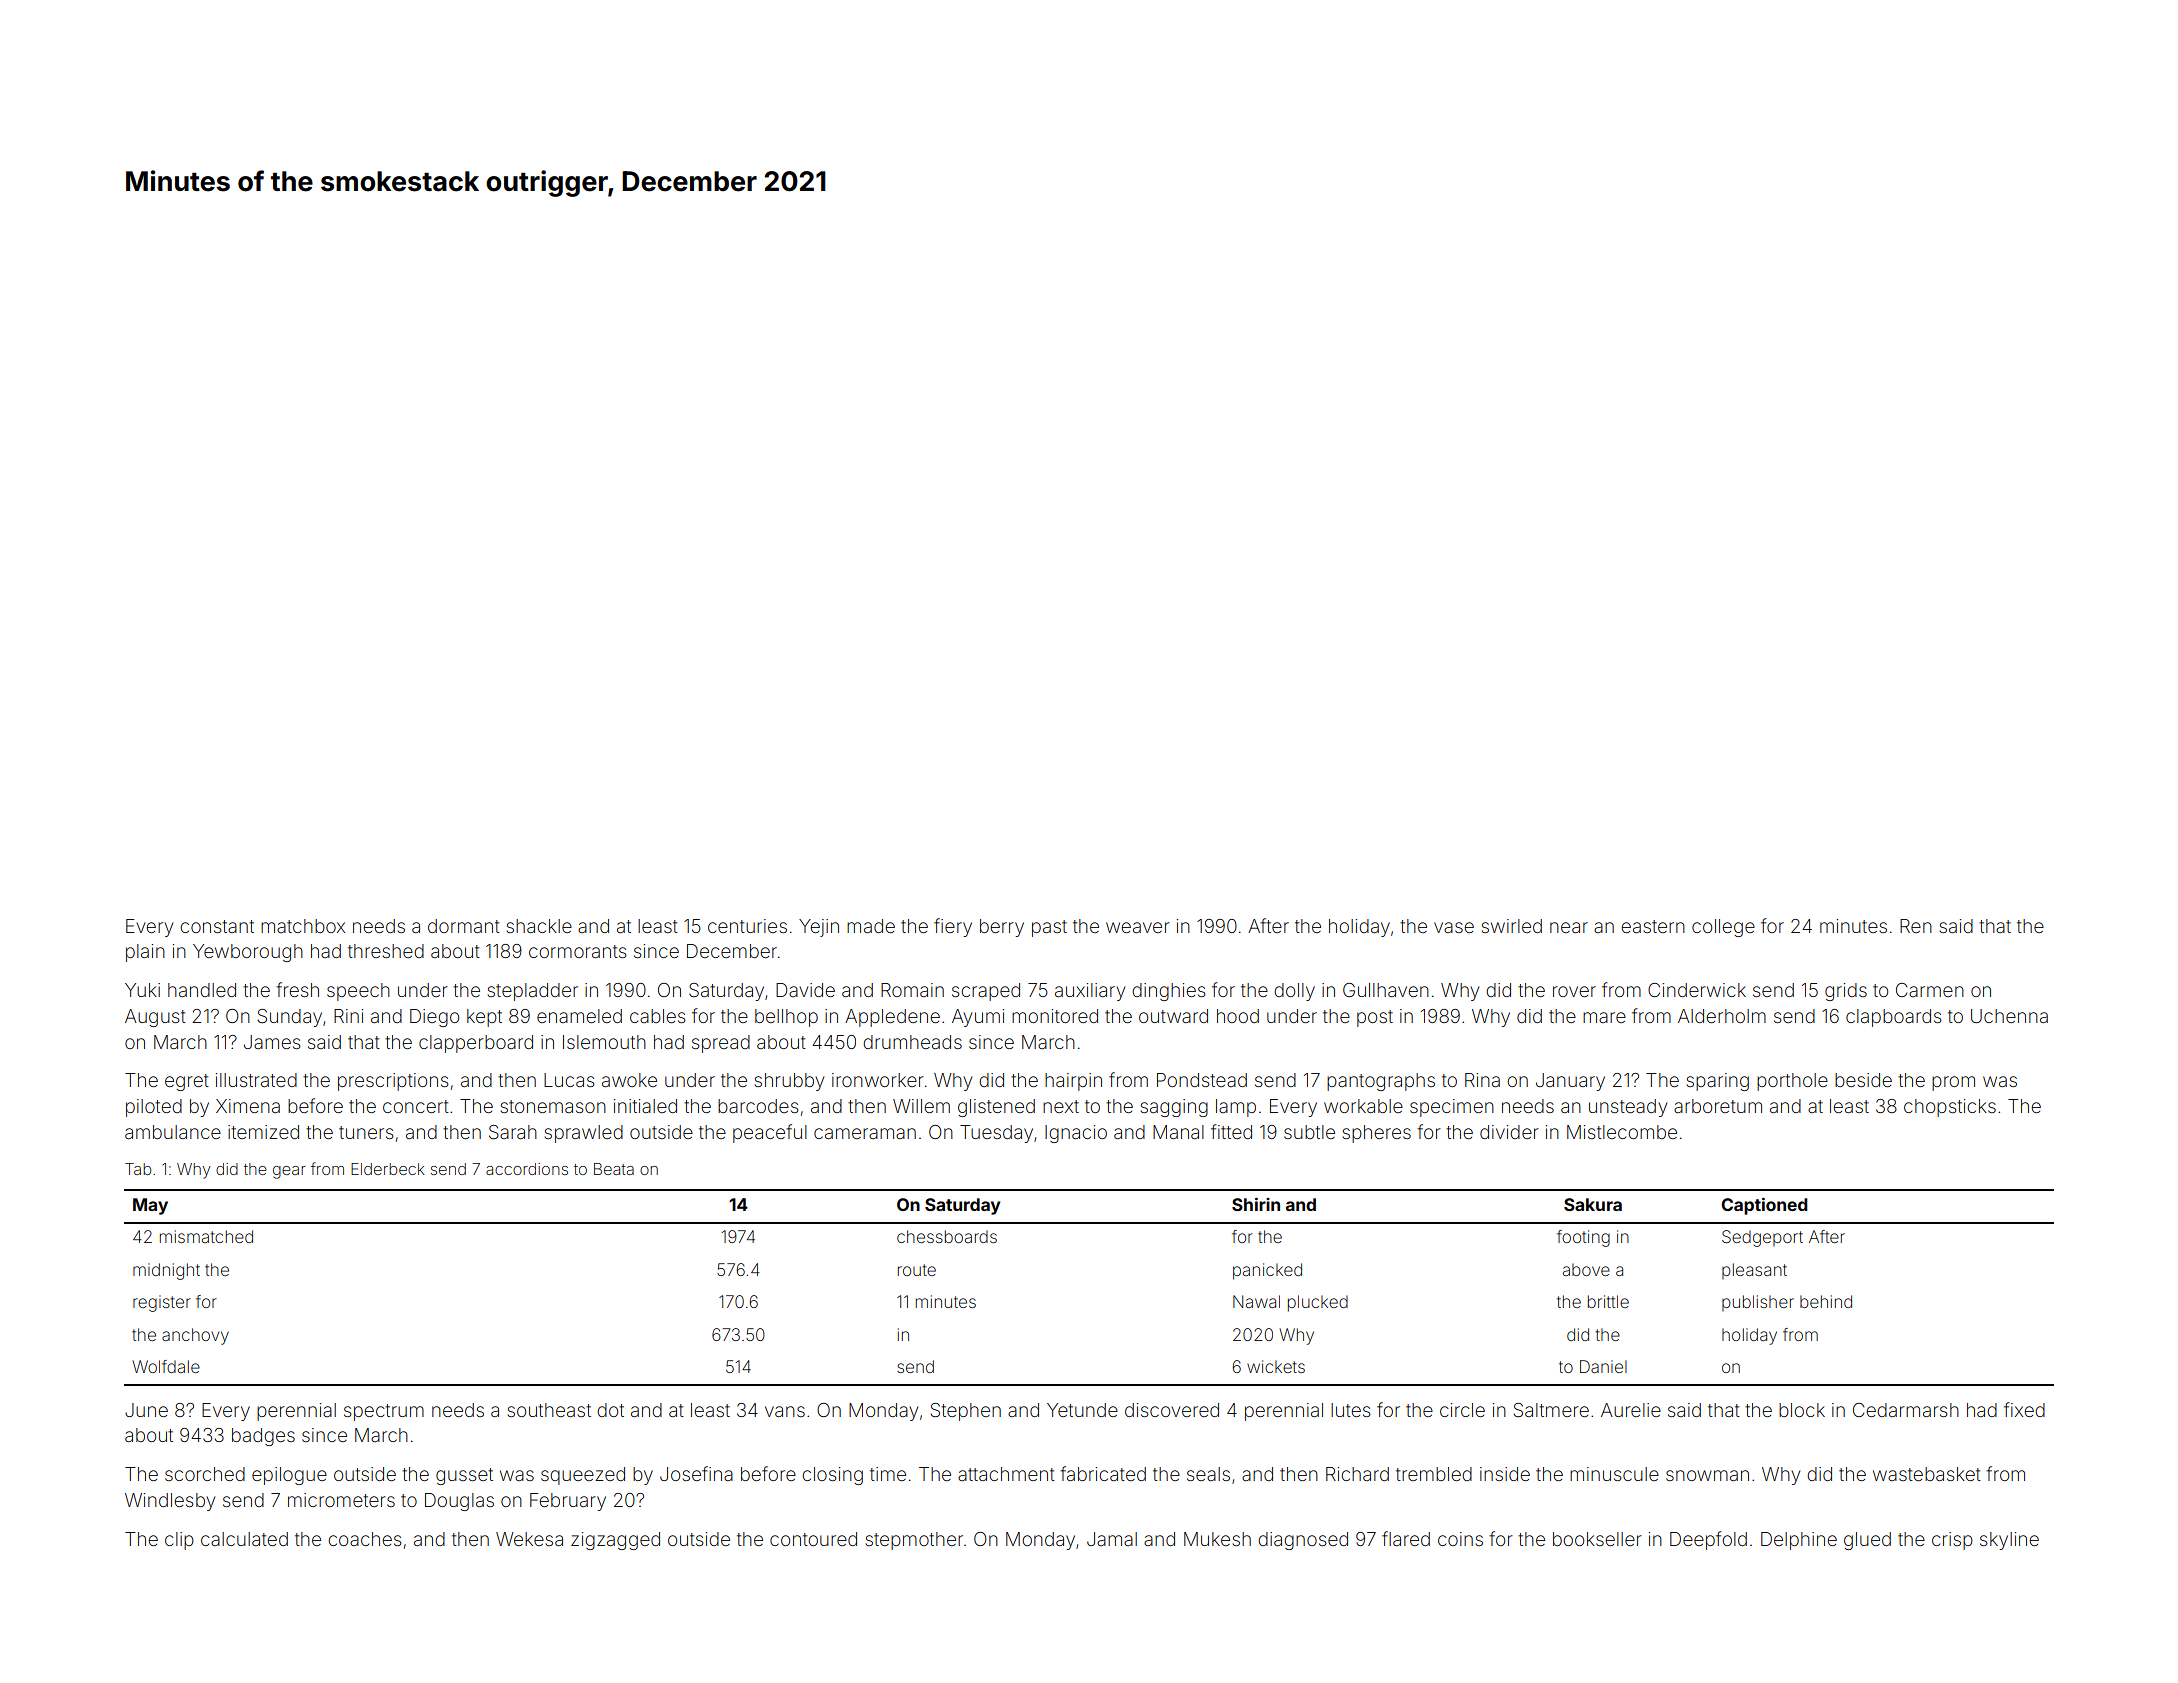 The height and width of the image is (1683, 2178). Describe the element at coordinates (1762, 1238) in the image. I see `Sedgeport` at that location.
